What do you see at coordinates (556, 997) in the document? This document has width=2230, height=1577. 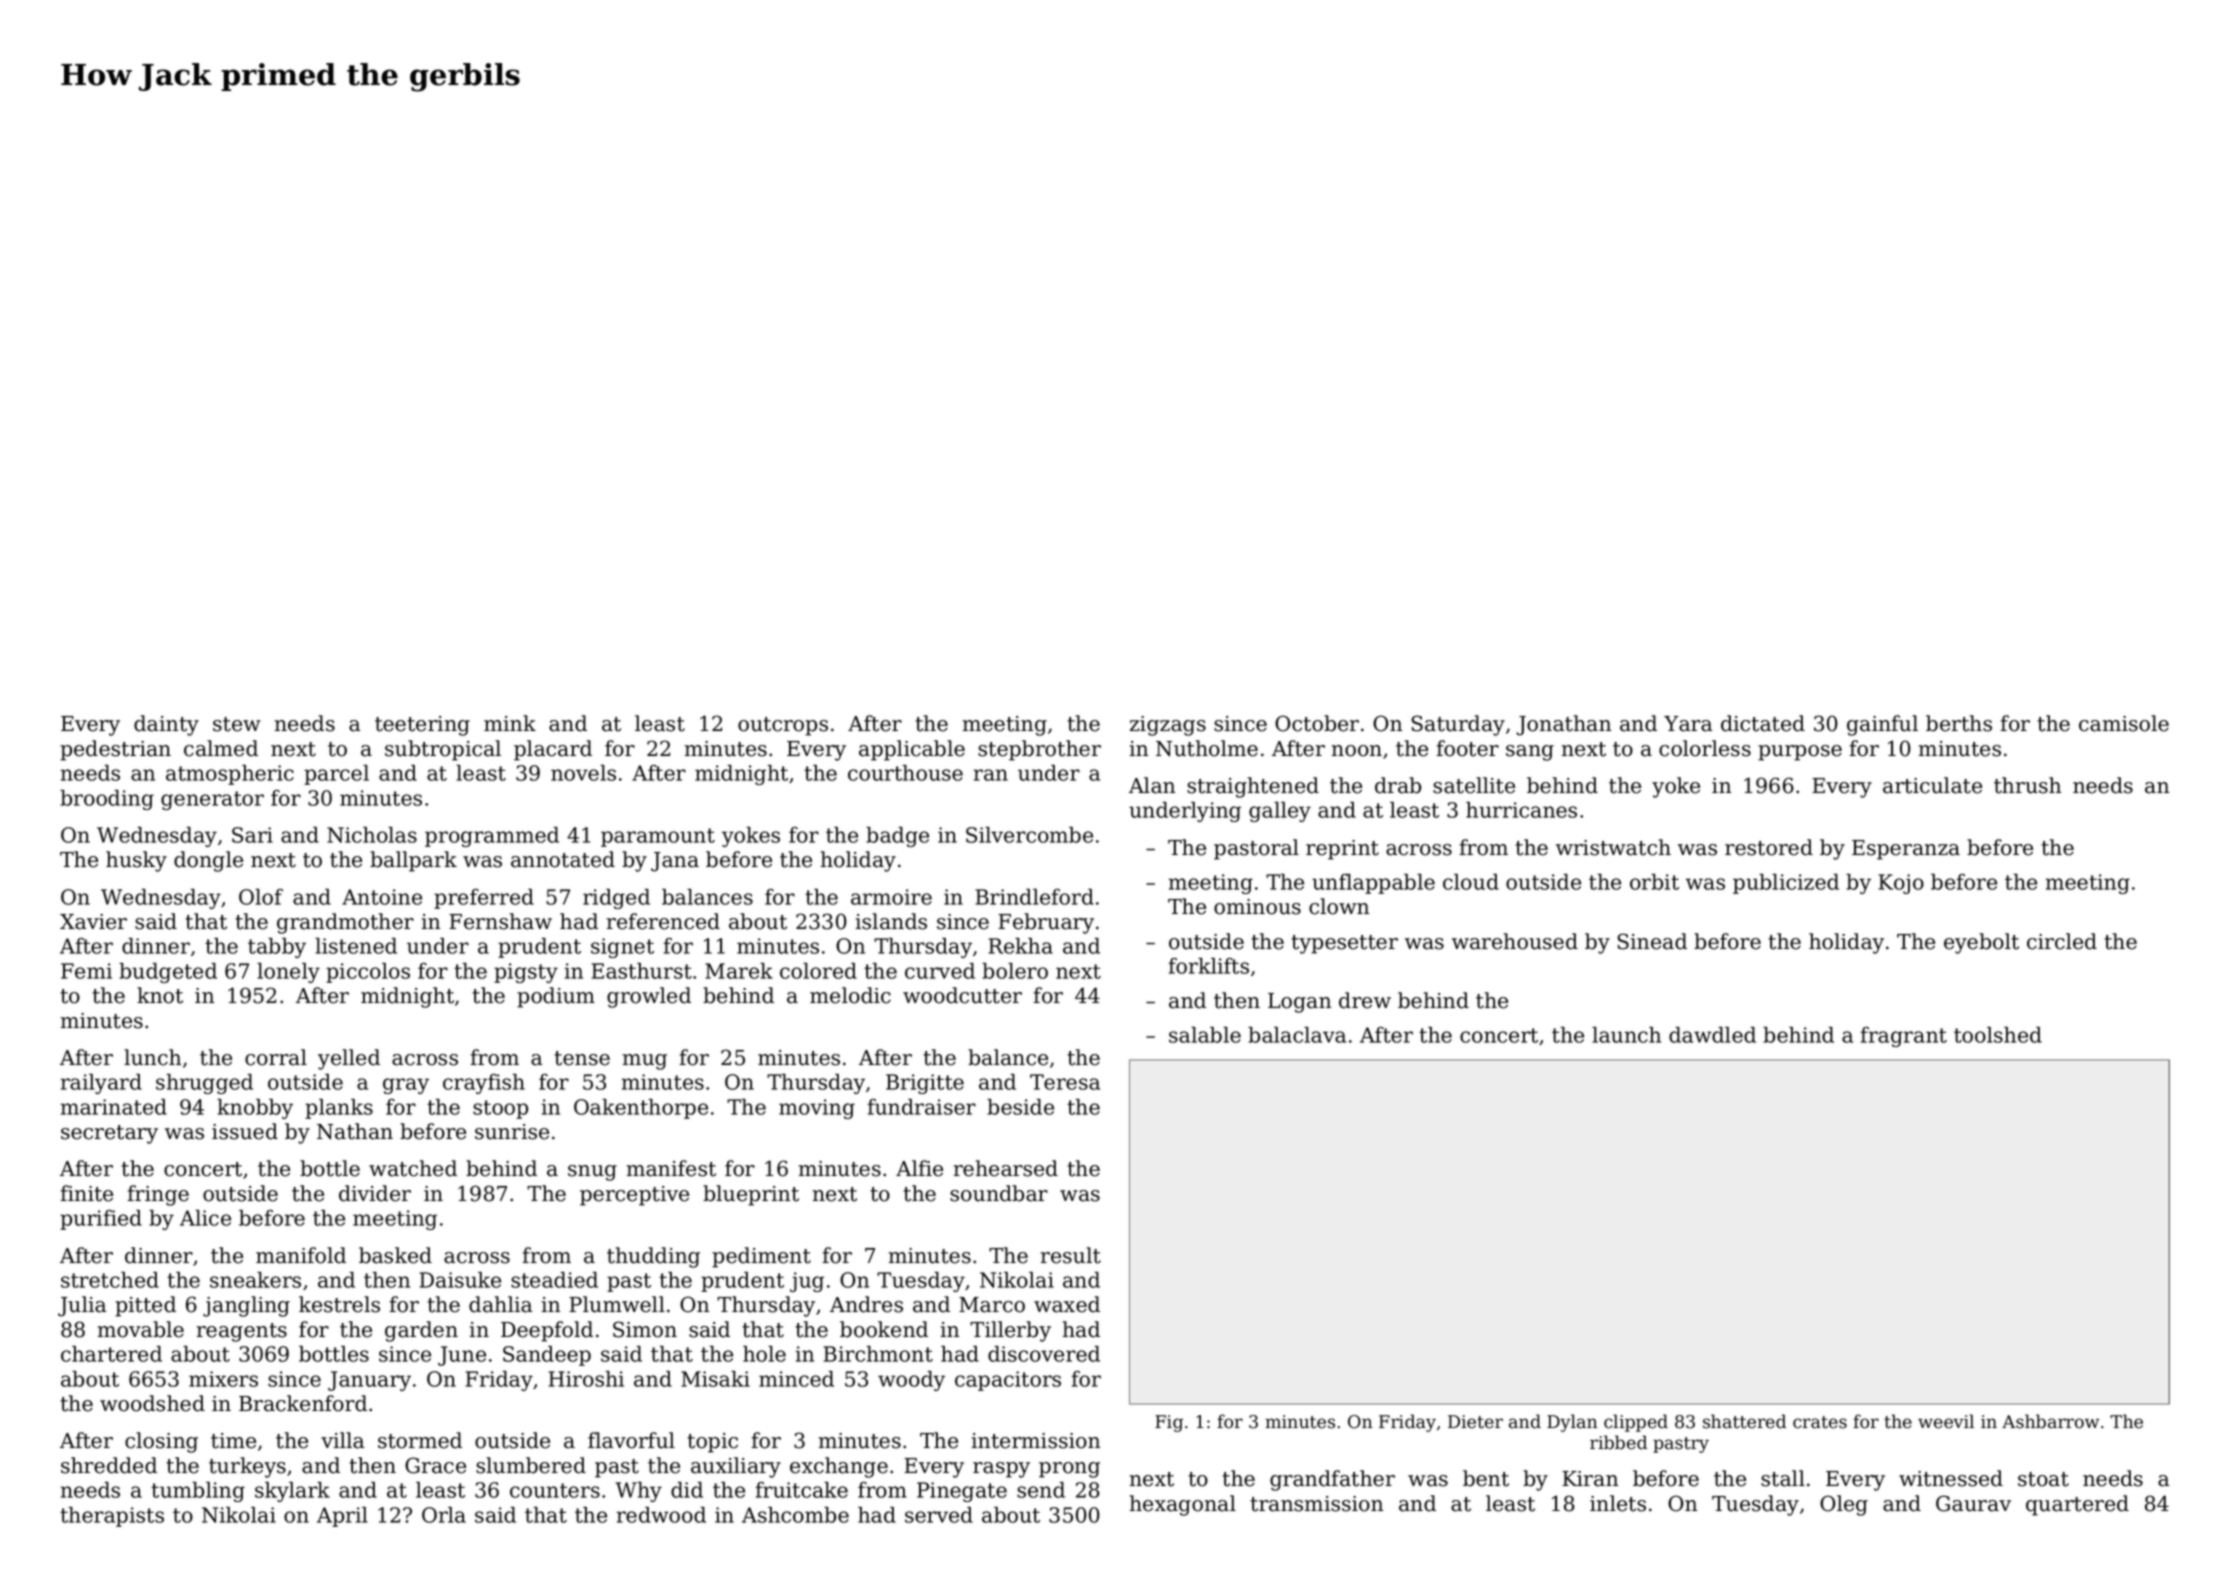 I see `podium` at bounding box center [556, 997].
